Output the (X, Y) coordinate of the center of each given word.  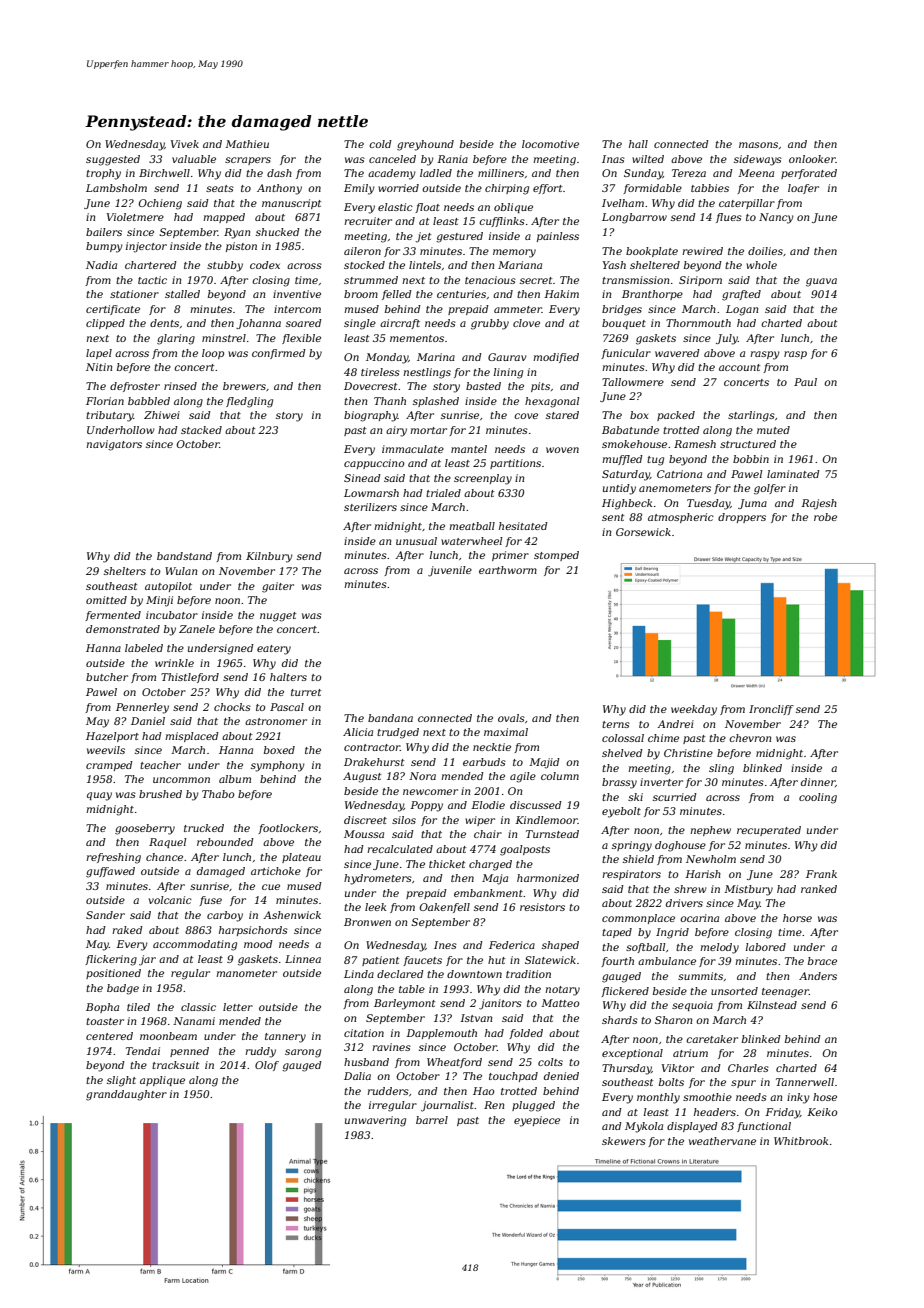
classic (198, 1007)
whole (761, 265)
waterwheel (472, 541)
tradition (528, 974)
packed (676, 416)
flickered (625, 992)
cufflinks (502, 222)
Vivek (184, 144)
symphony (278, 766)
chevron (750, 738)
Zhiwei (162, 415)
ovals (511, 718)
